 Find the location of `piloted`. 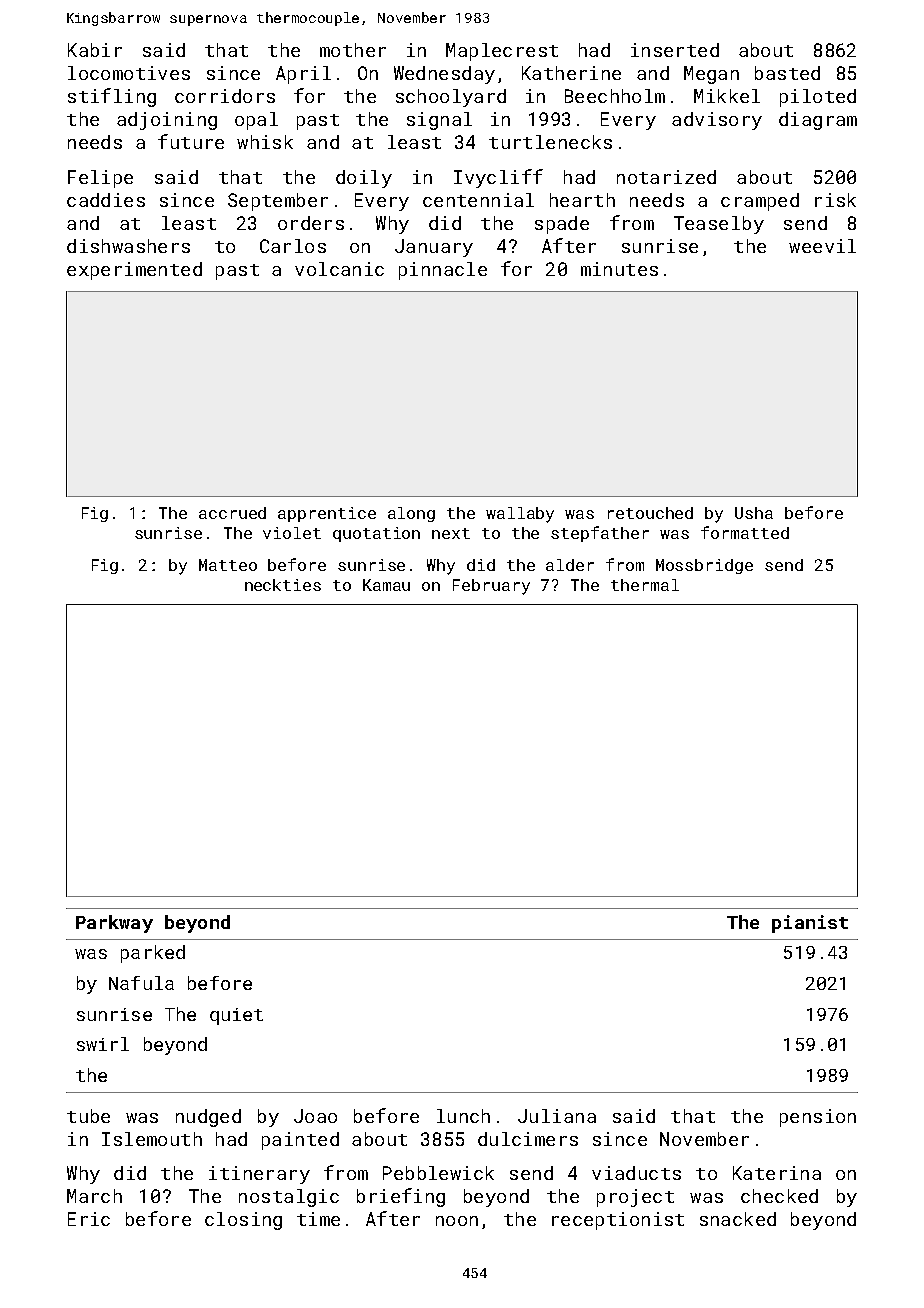

piloted is located at coordinates (818, 98).
